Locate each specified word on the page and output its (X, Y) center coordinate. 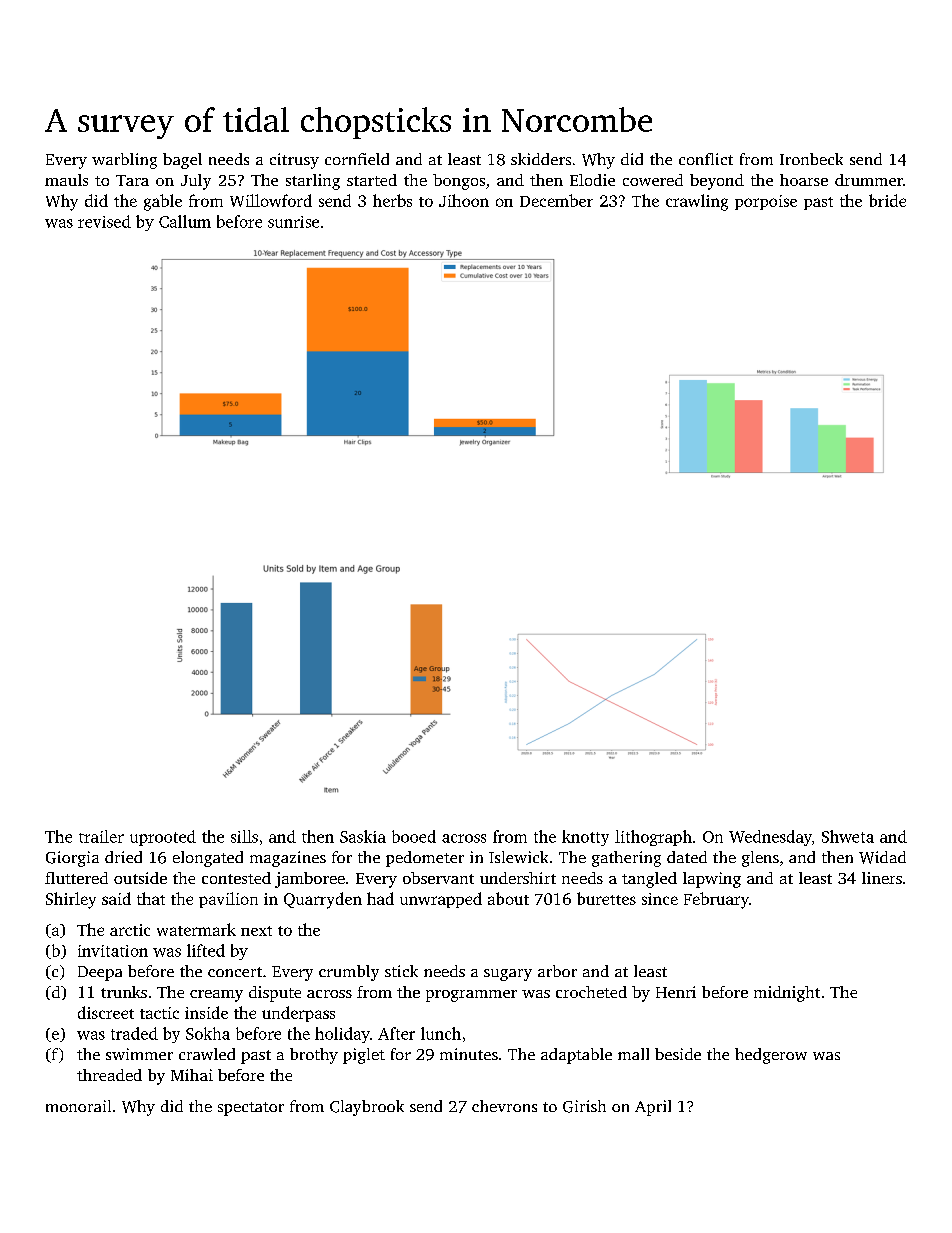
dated (687, 857)
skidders (541, 159)
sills (244, 836)
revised (104, 221)
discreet (106, 1012)
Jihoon (464, 200)
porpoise (766, 202)
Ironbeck (811, 159)
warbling (124, 161)
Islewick (518, 857)
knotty (585, 838)
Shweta (848, 836)
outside (140, 878)
